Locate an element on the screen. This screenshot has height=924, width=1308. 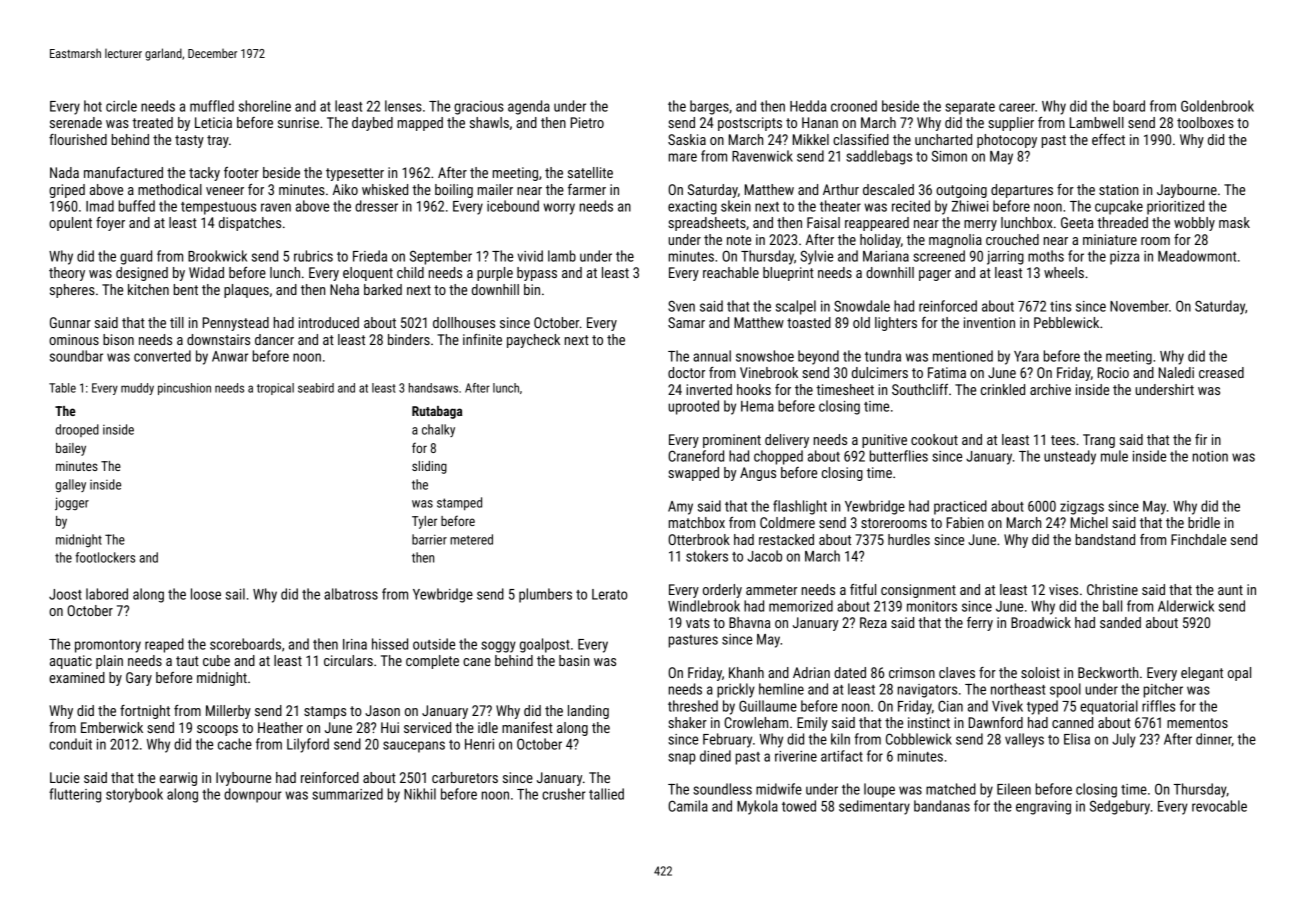
purple is located at coordinates (495, 274).
